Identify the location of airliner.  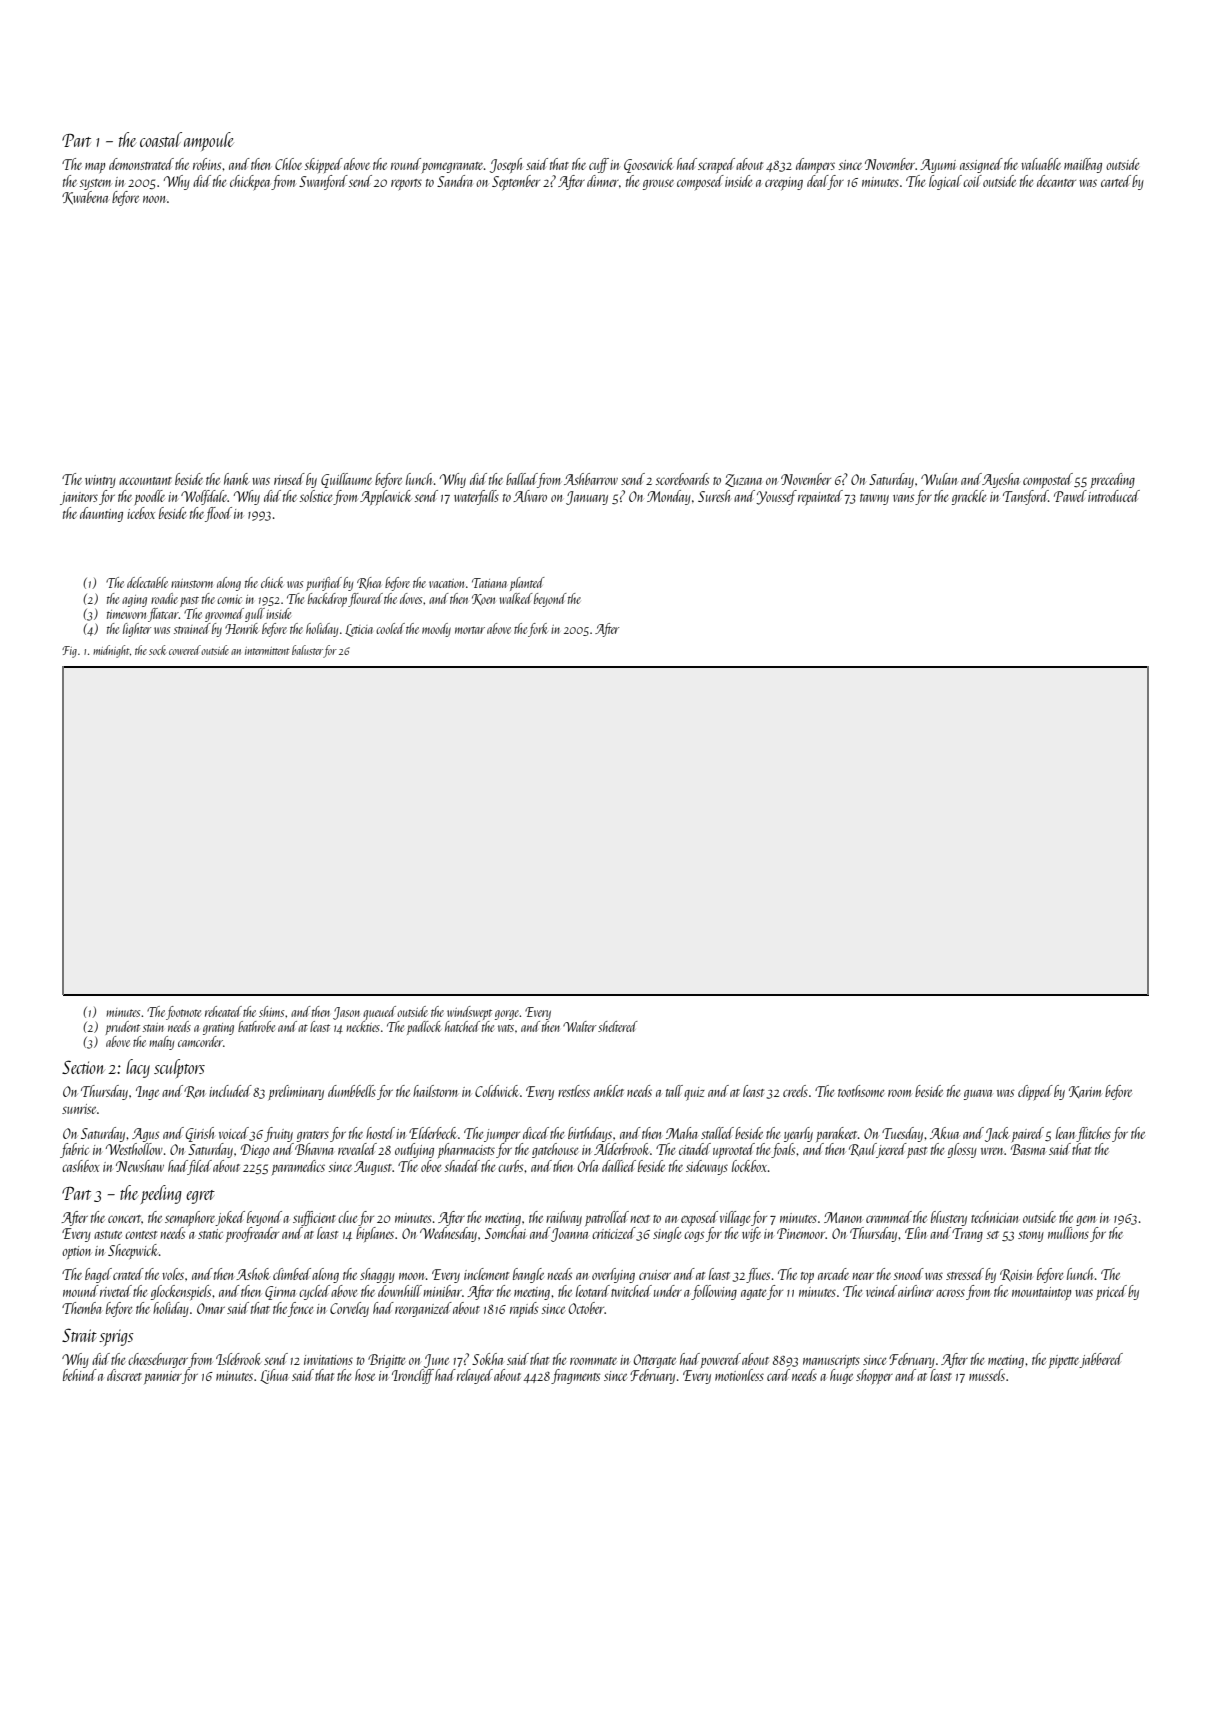
(916, 1291).
